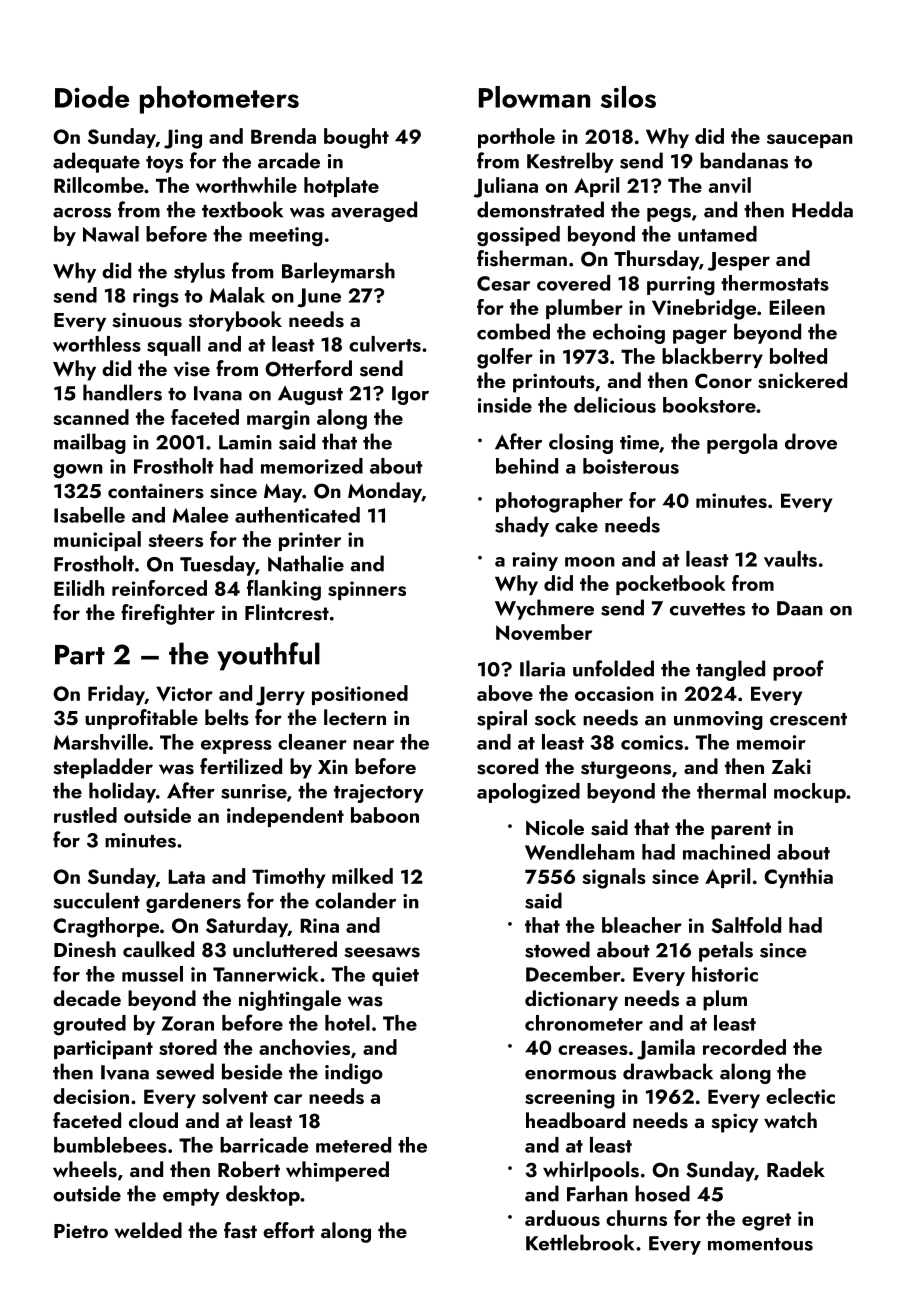 Image resolution: width=908 pixels, height=1316 pixels. I want to click on flanking, so click(284, 590).
